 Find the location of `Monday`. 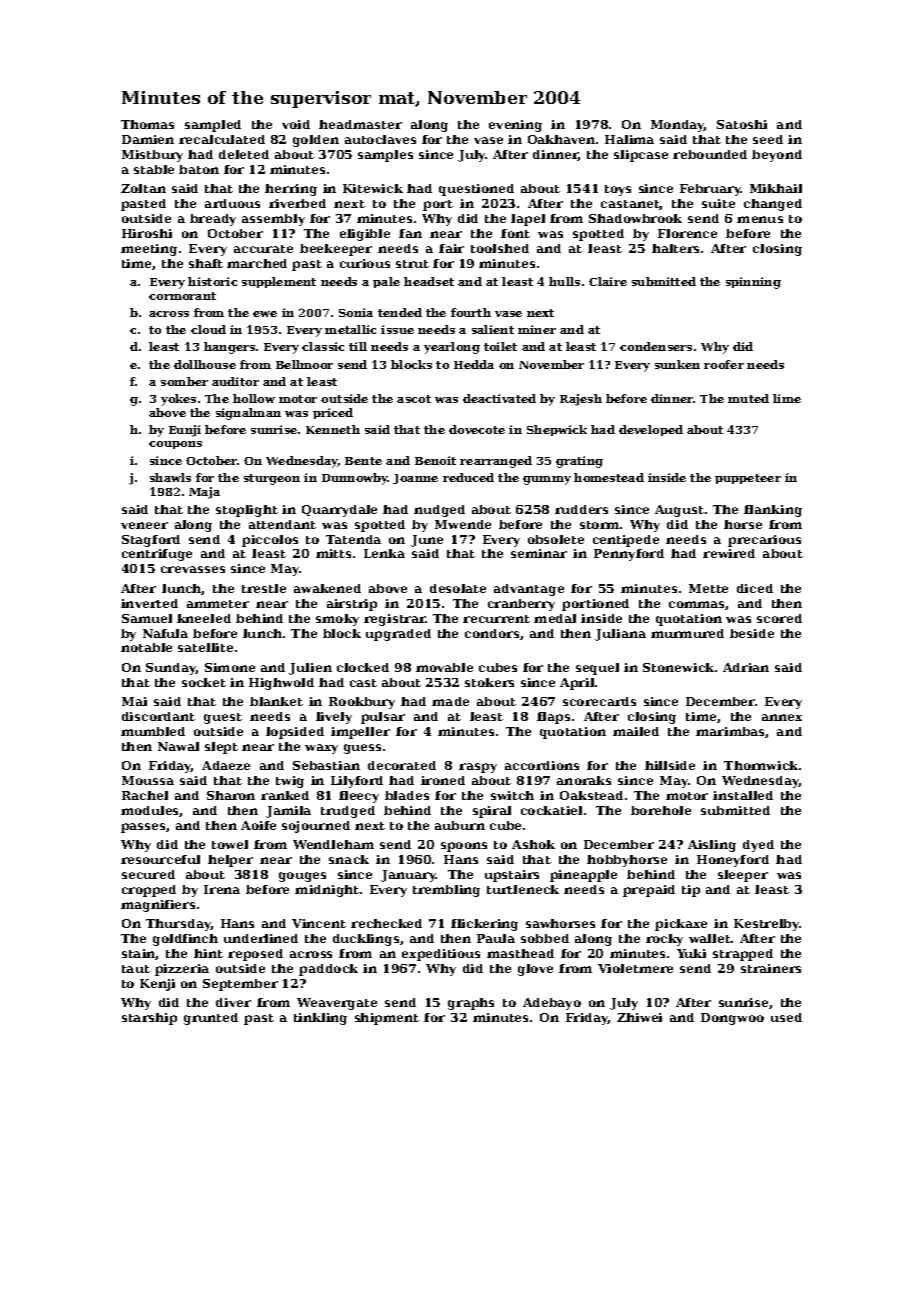

Monday is located at coordinates (678, 126).
